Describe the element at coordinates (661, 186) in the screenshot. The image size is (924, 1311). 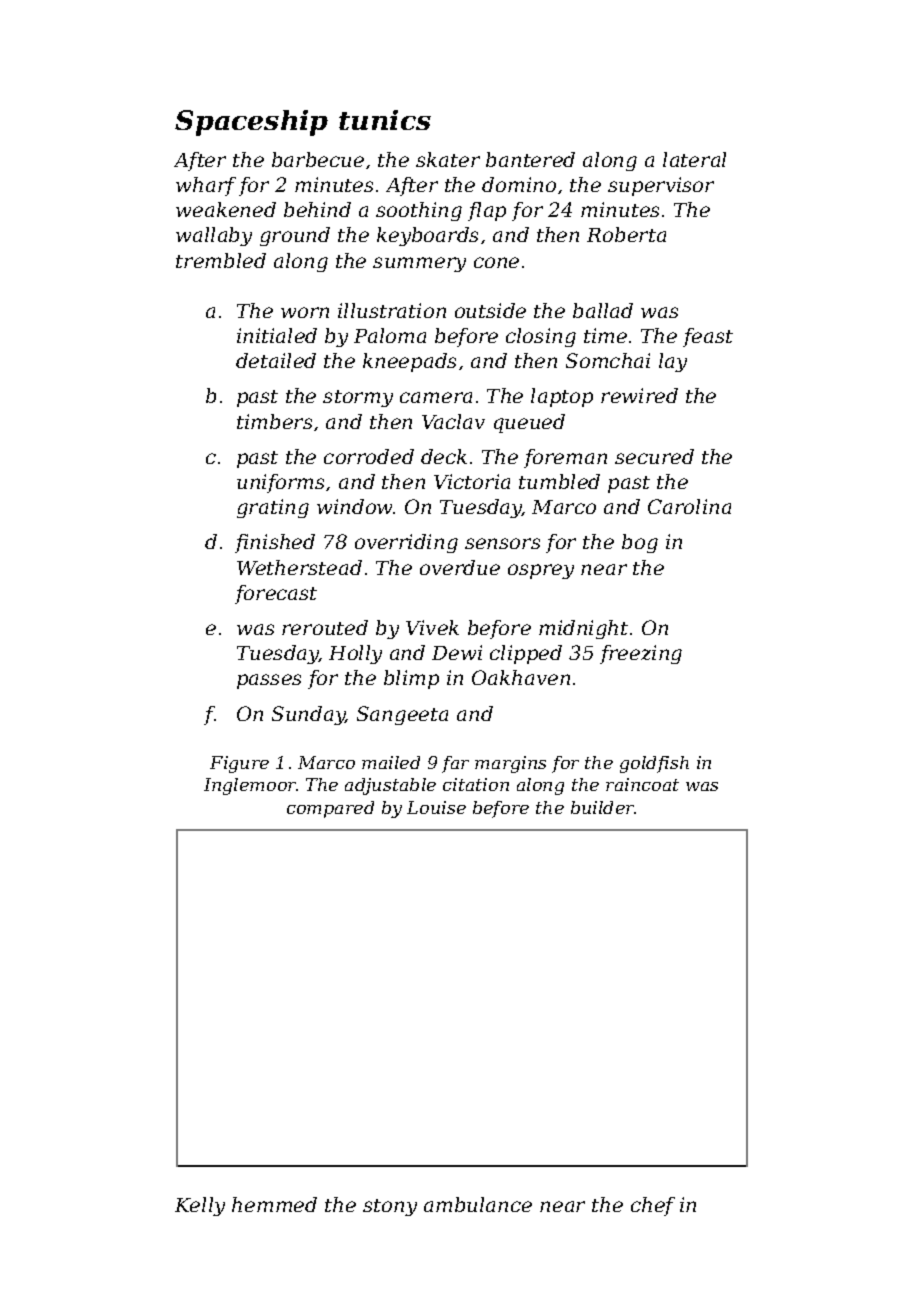
I see `supervisor` at that location.
